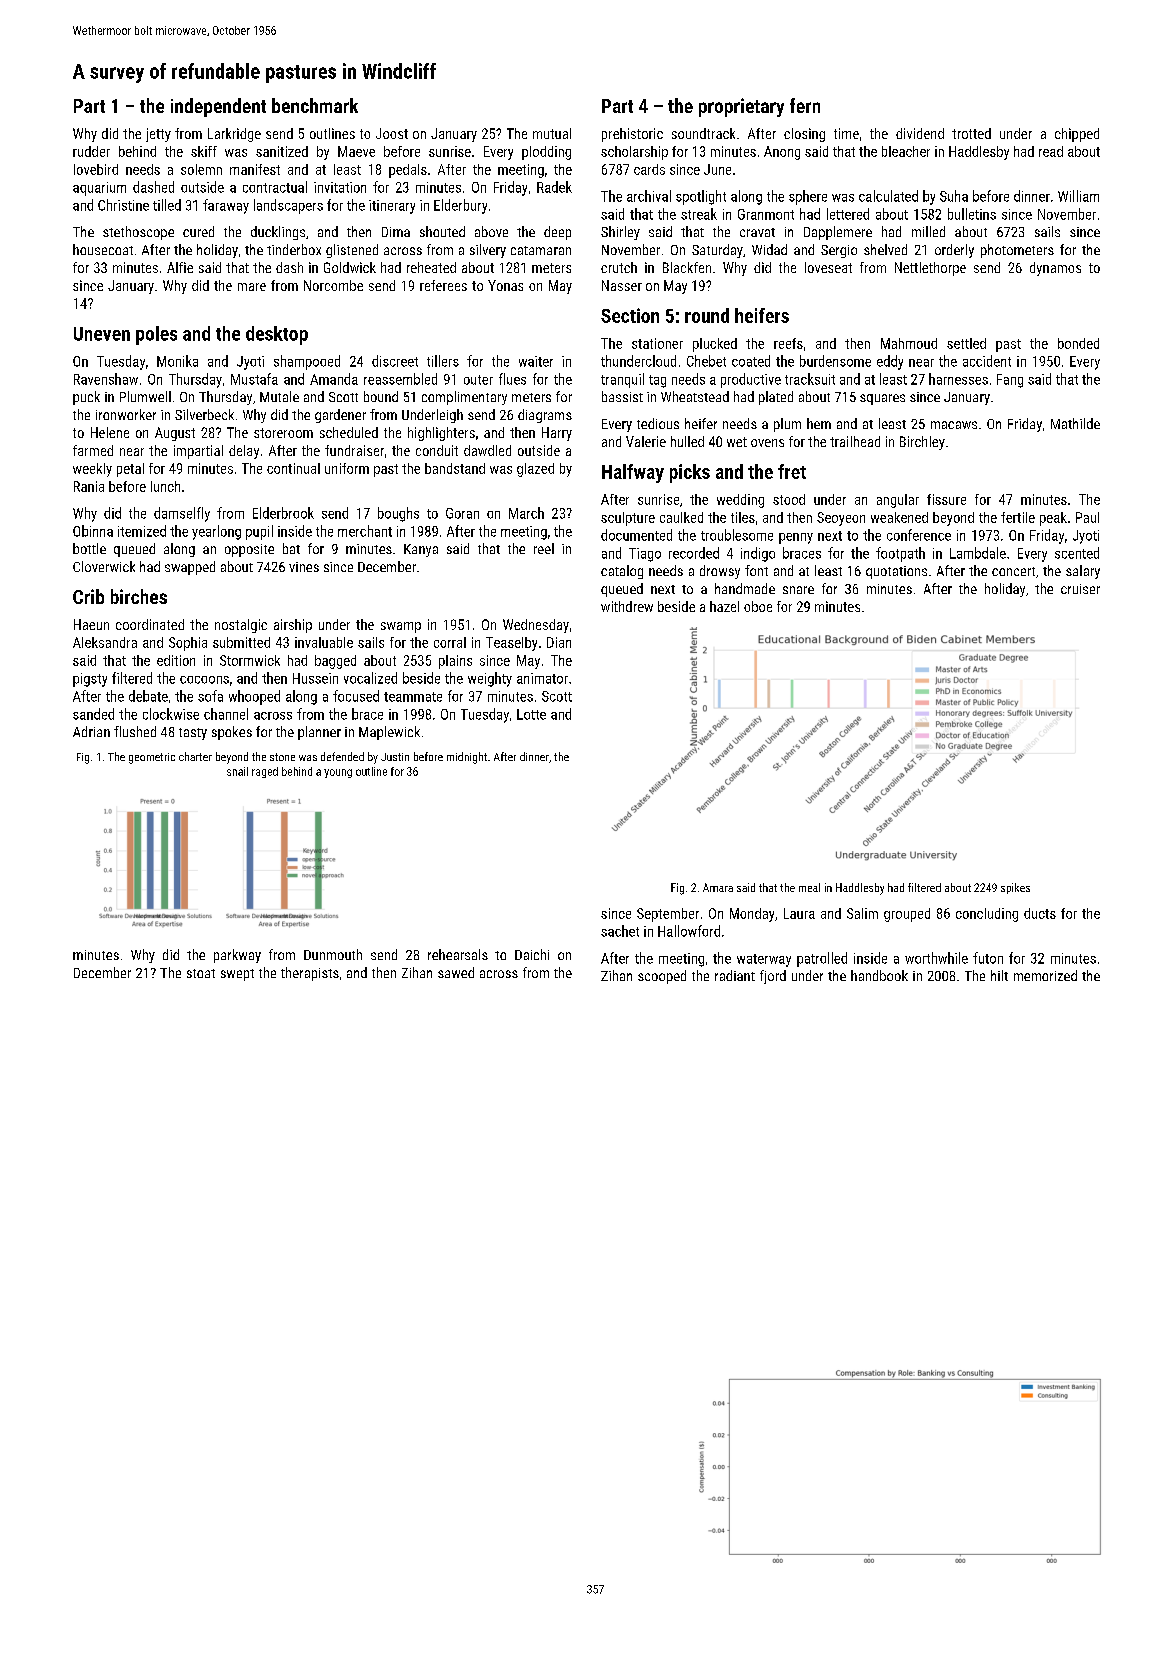  Describe the element at coordinates (724, 606) in the document. I see `hazel` at that location.
